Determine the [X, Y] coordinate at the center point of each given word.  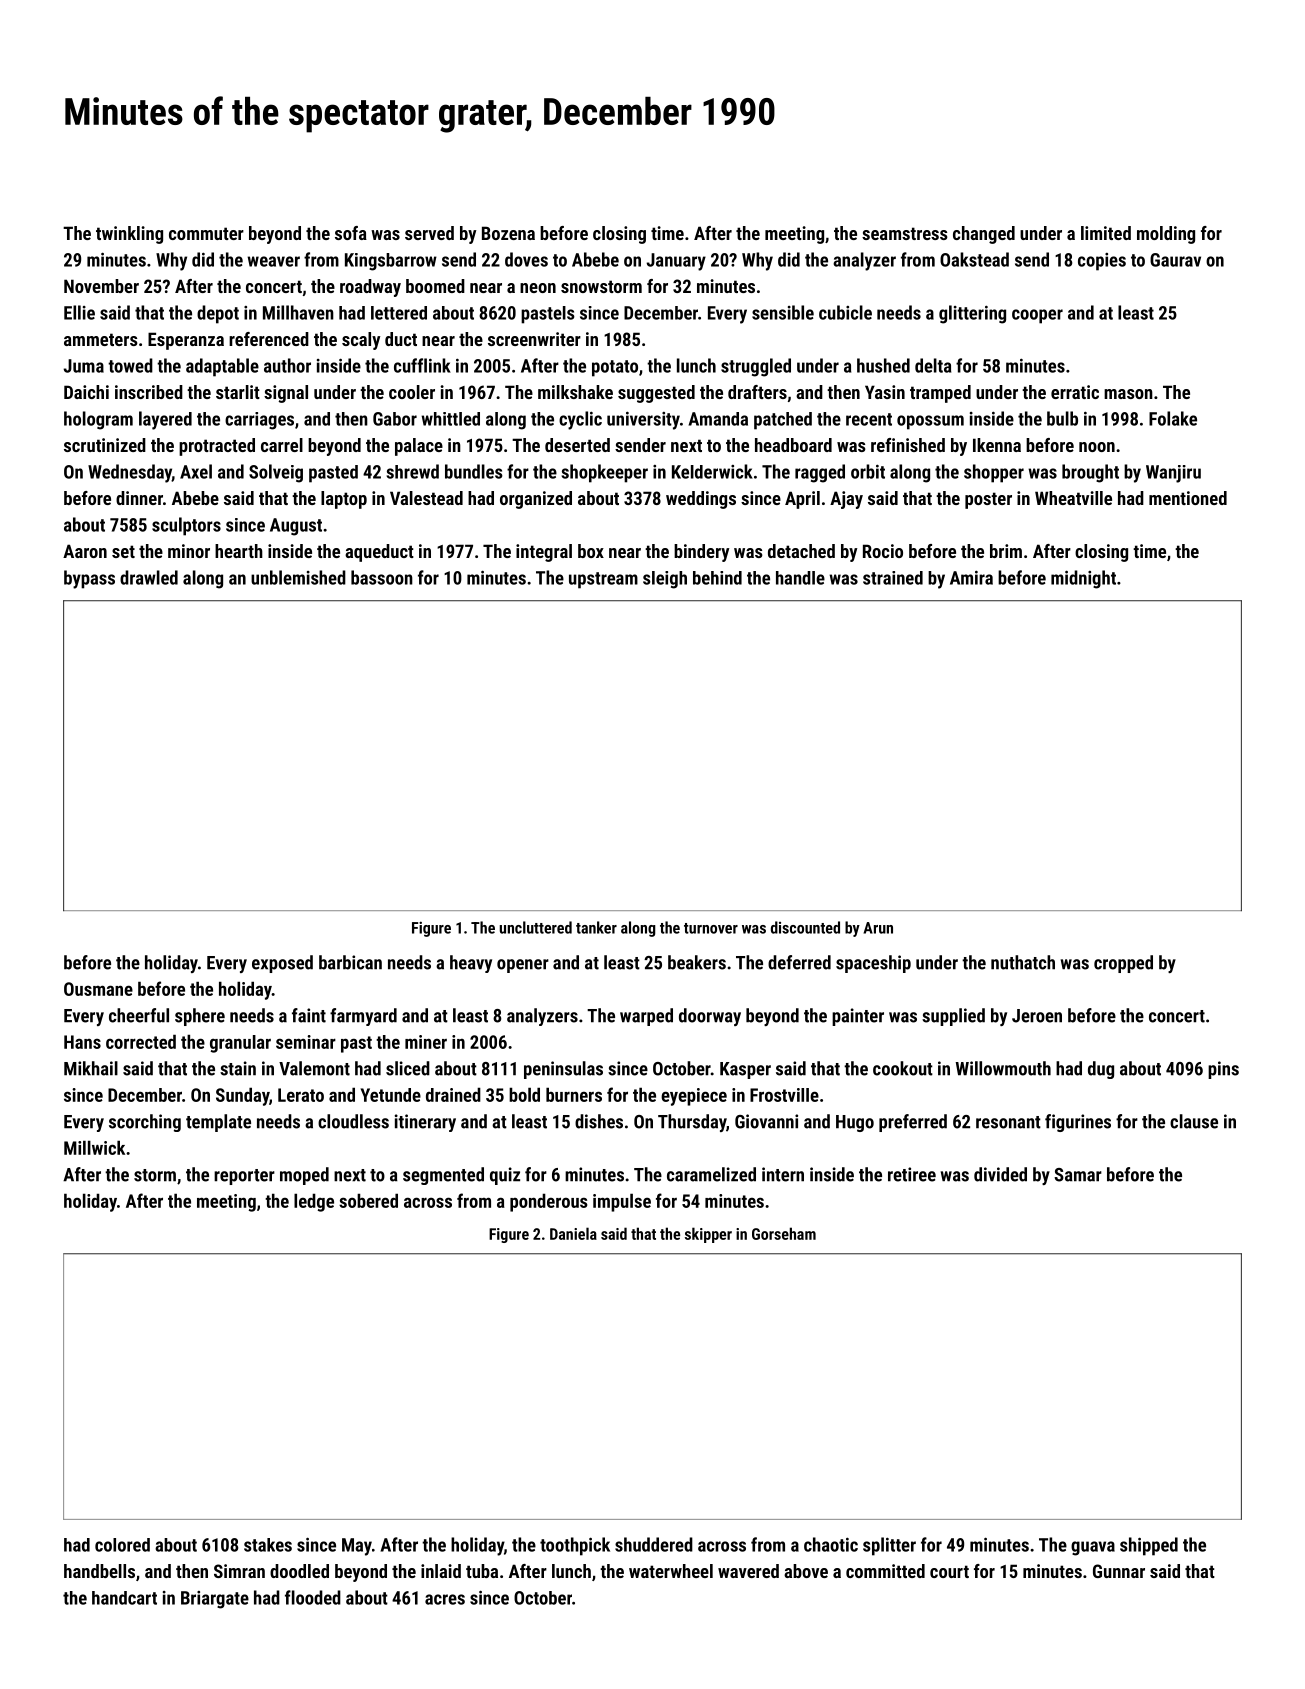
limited [1106, 233]
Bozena [508, 233]
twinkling [129, 235]
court [949, 1571]
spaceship [873, 964]
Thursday [692, 1123]
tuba [482, 1571]
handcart [124, 1598]
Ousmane [98, 989]
